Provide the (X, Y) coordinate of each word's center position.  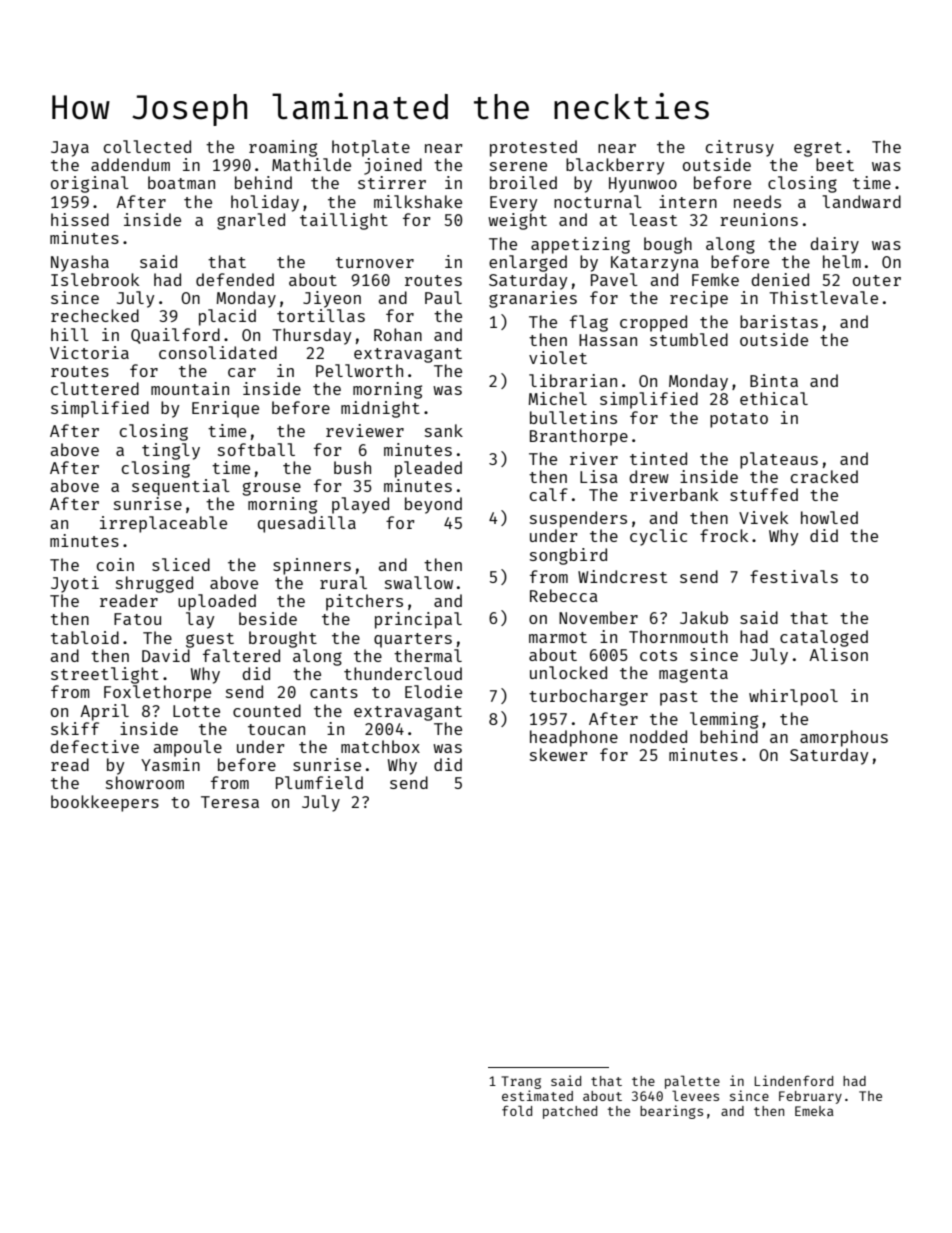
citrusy (740, 148)
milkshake (418, 201)
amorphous (844, 738)
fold (517, 1110)
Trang (521, 1082)
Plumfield (319, 782)
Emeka (814, 1111)
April (104, 712)
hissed (80, 219)
